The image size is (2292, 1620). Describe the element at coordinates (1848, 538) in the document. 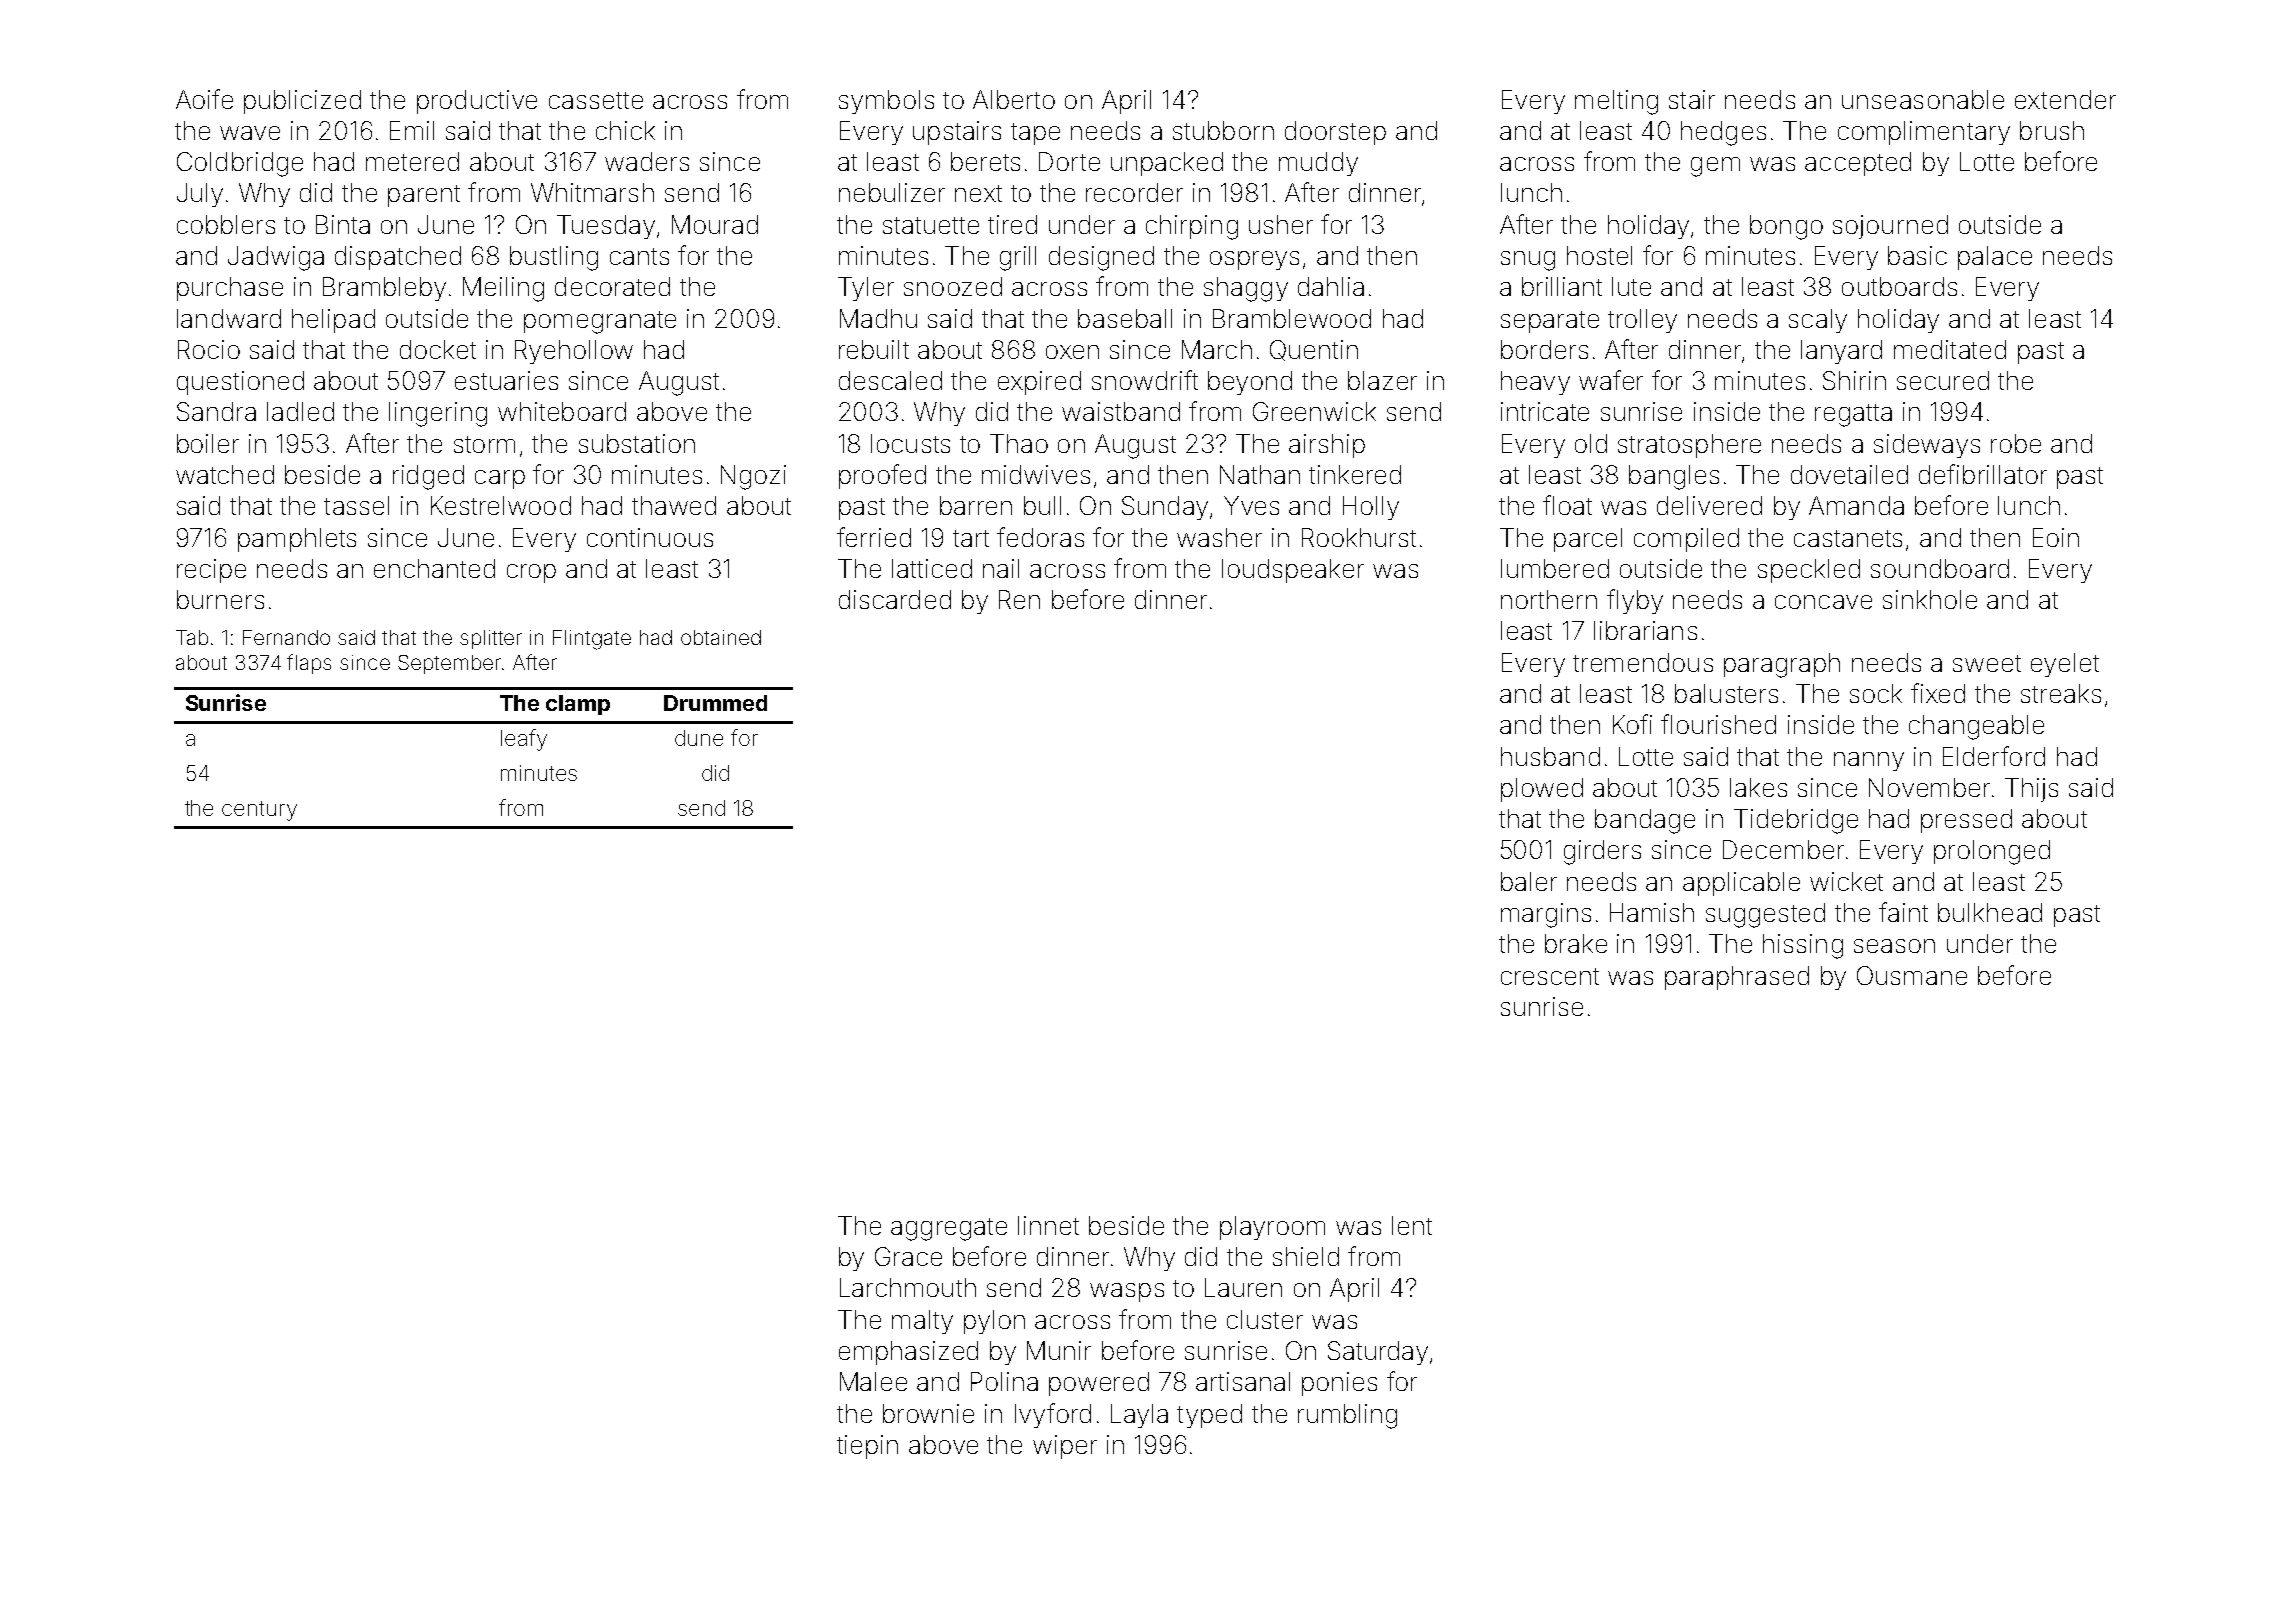

I see `castanets` at that location.
